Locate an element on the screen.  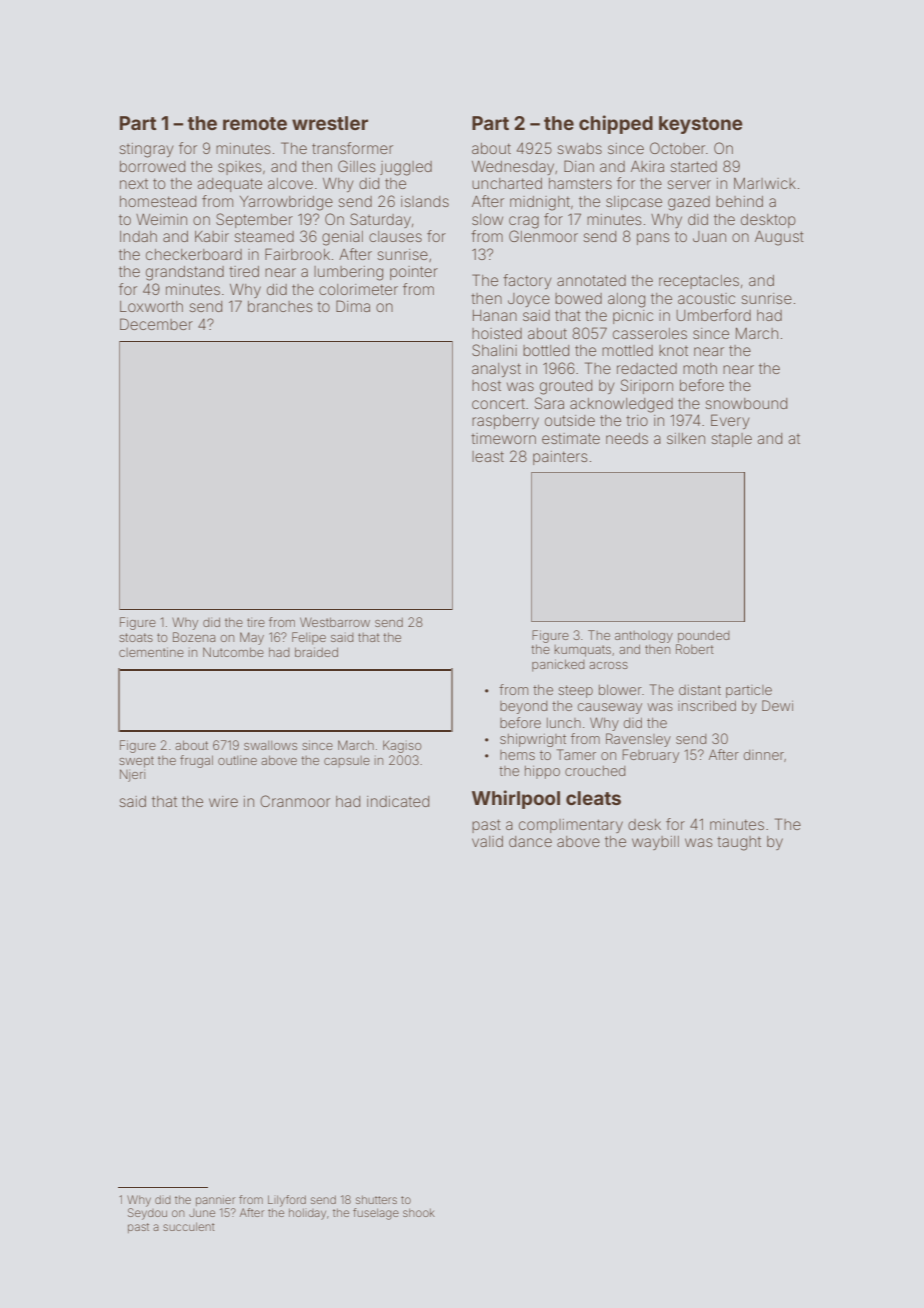
staple is located at coordinates (731, 440).
